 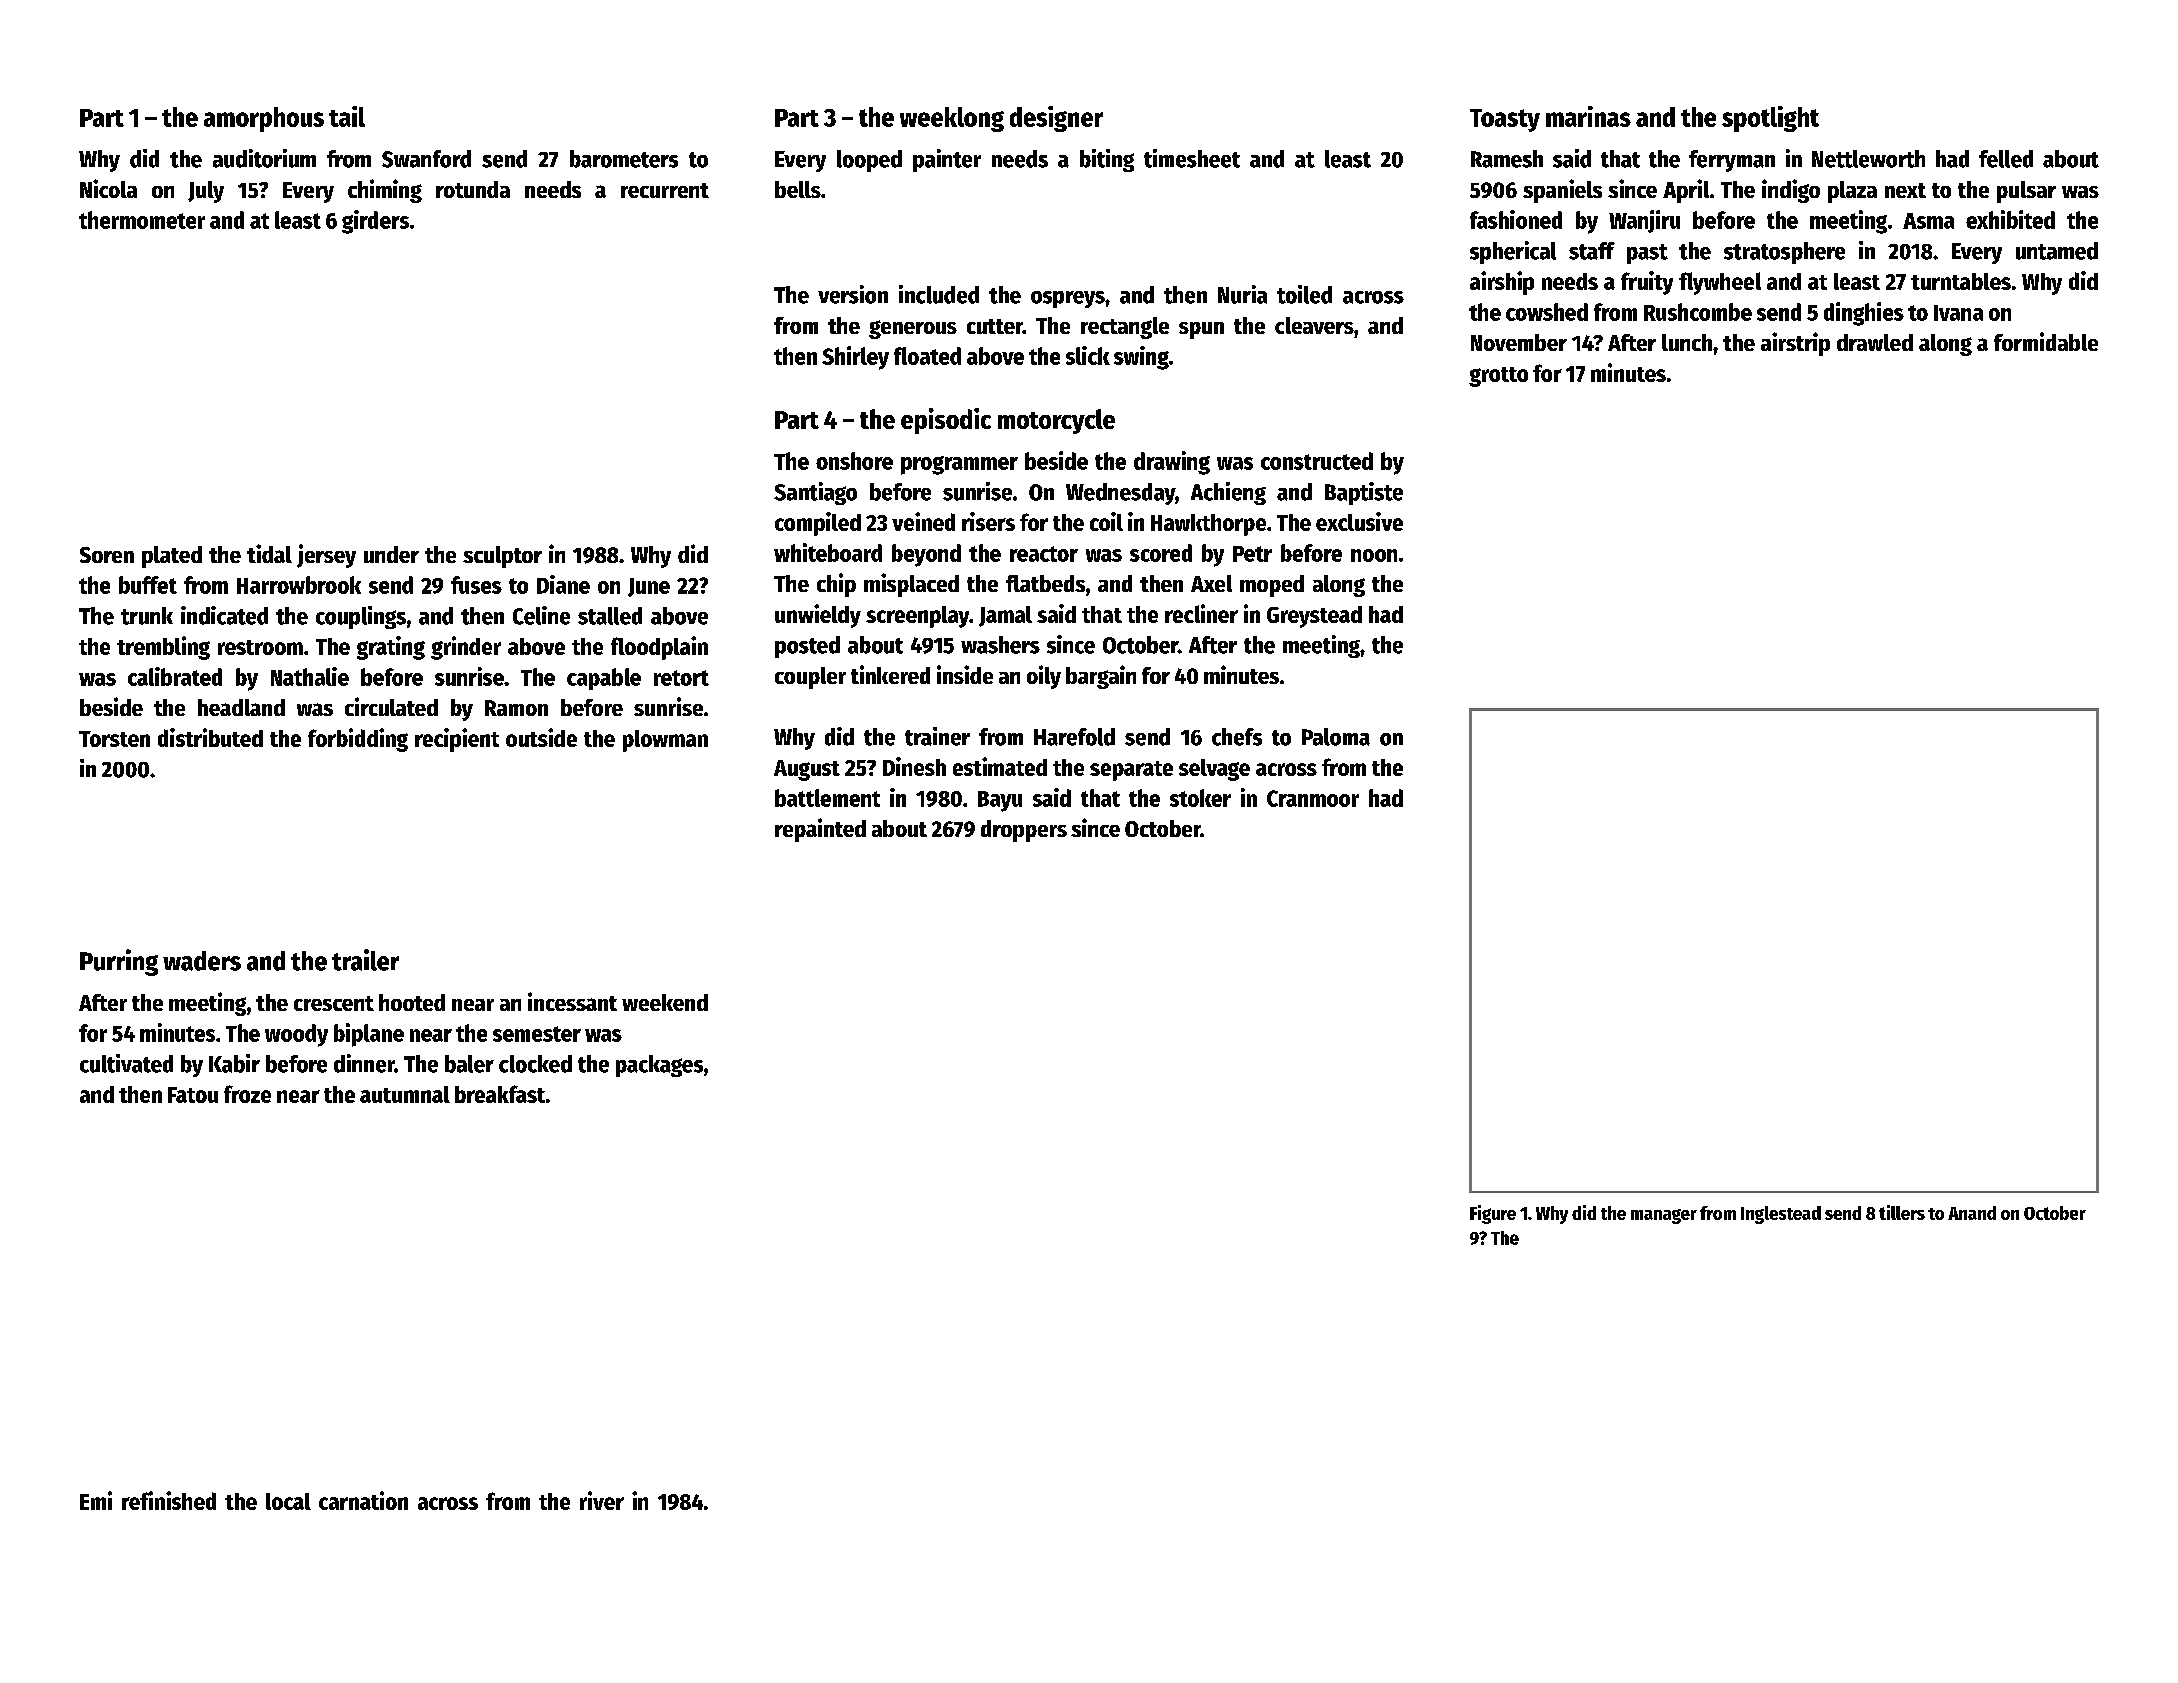 What do you see at coordinates (952, 119) in the image?
I see `weeklong` at bounding box center [952, 119].
